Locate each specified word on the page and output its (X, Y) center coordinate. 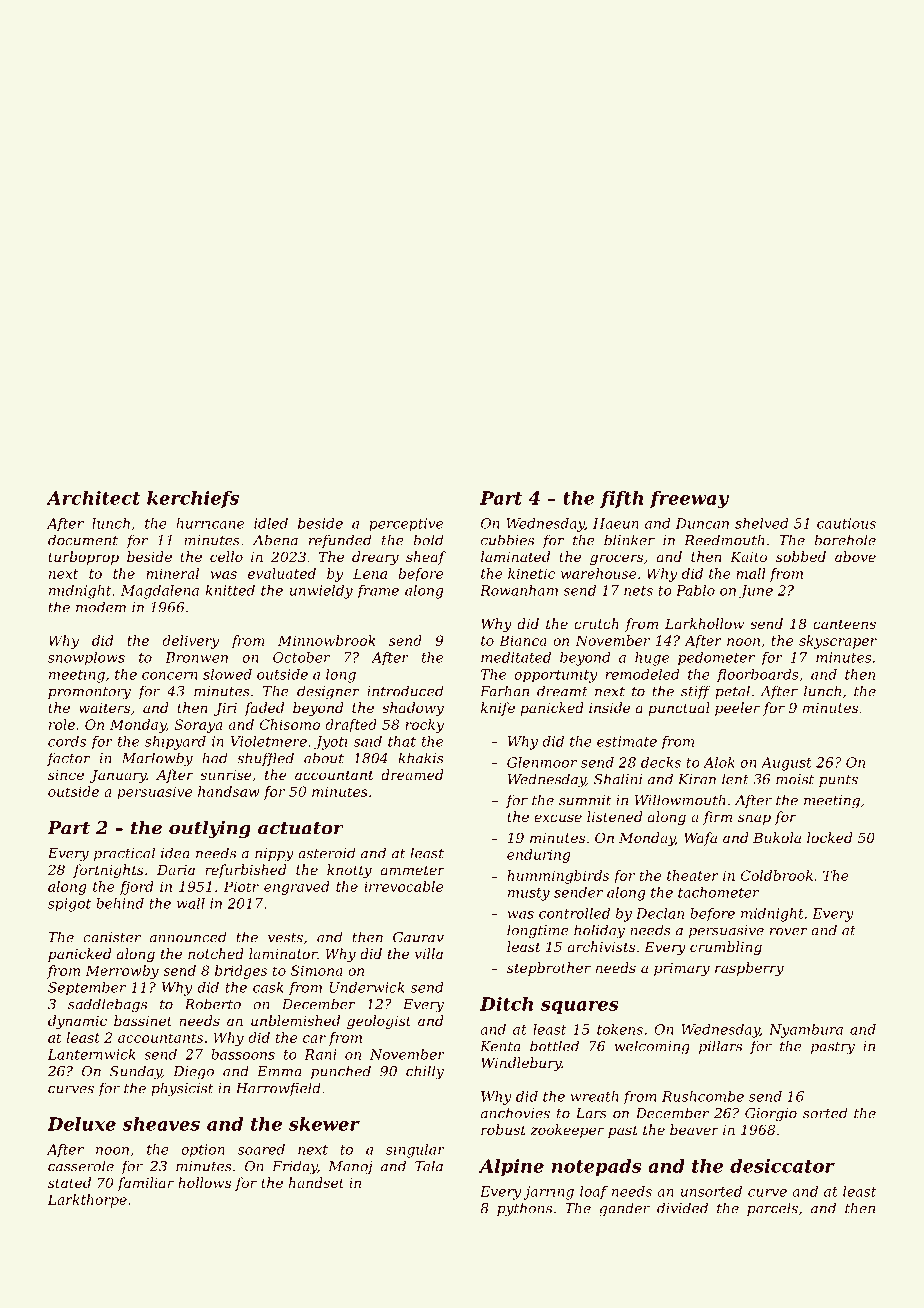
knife (498, 709)
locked (829, 837)
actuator (301, 828)
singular (415, 1151)
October (301, 657)
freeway (689, 499)
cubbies (507, 540)
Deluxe (81, 1124)
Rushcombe (703, 1096)
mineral (172, 573)
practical (124, 854)
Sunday (136, 1072)
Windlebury (521, 1064)
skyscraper (838, 642)
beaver (694, 1129)
